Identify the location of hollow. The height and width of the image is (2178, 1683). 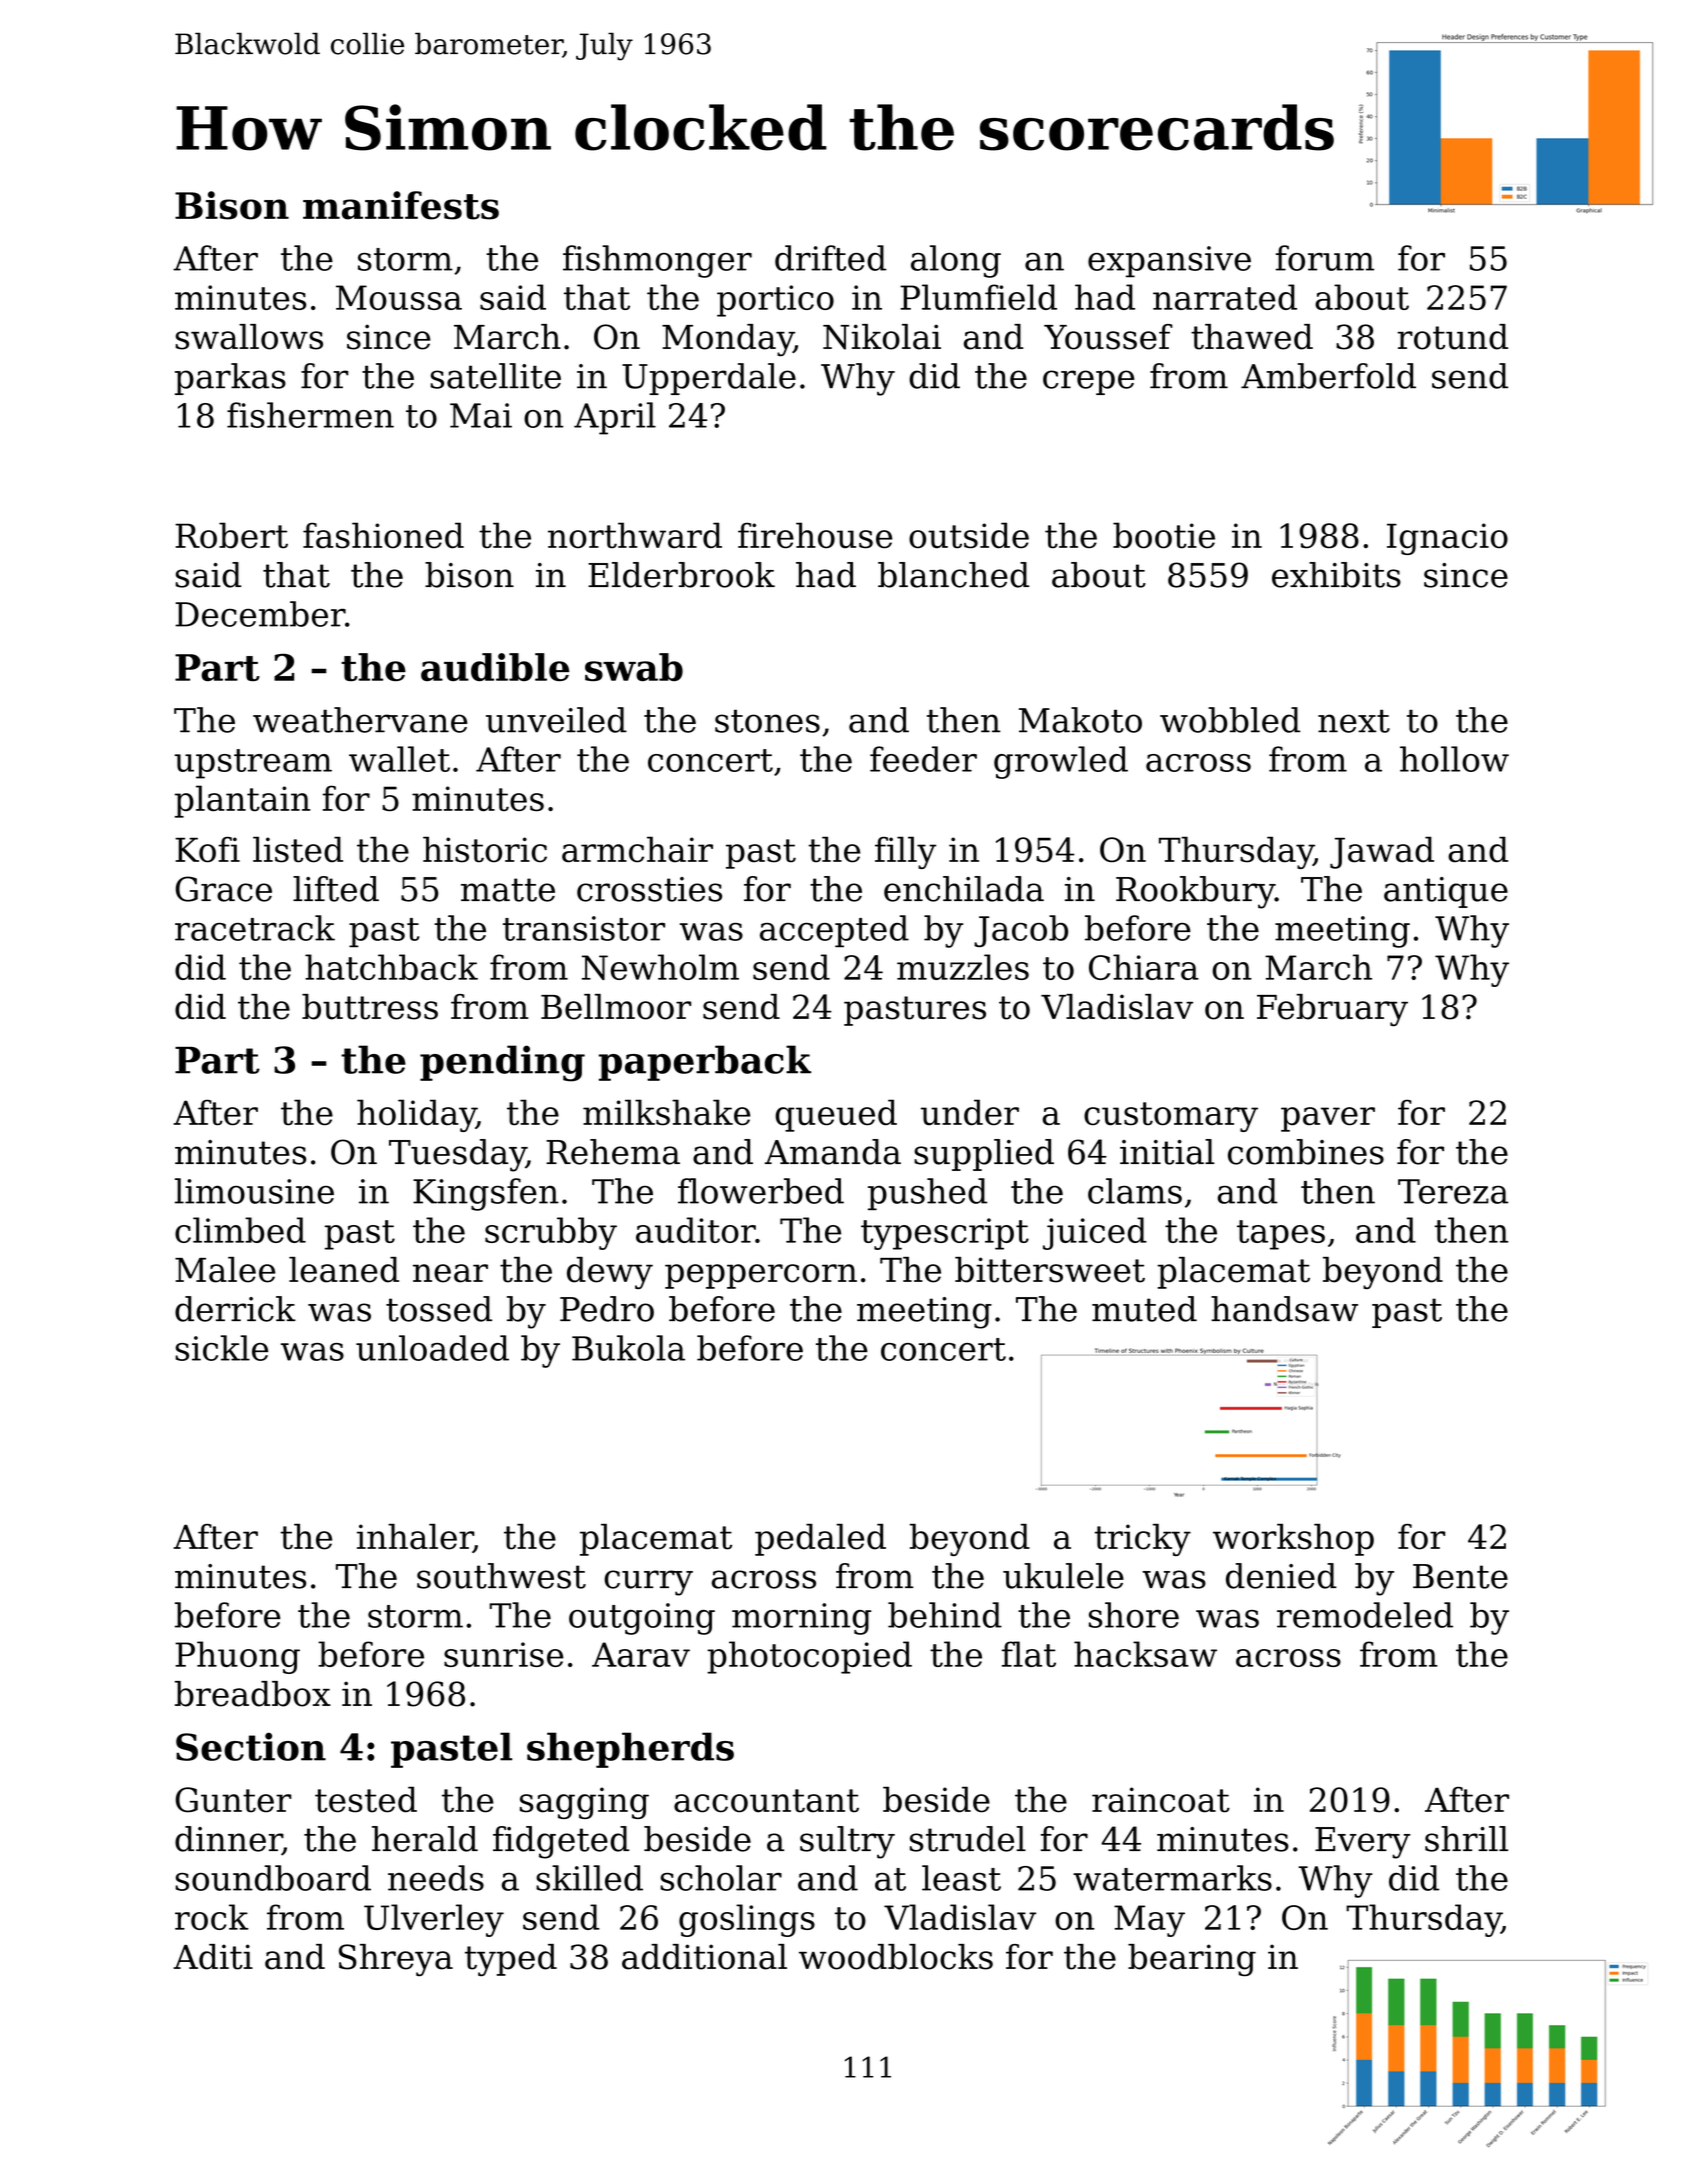
(1454, 759).
